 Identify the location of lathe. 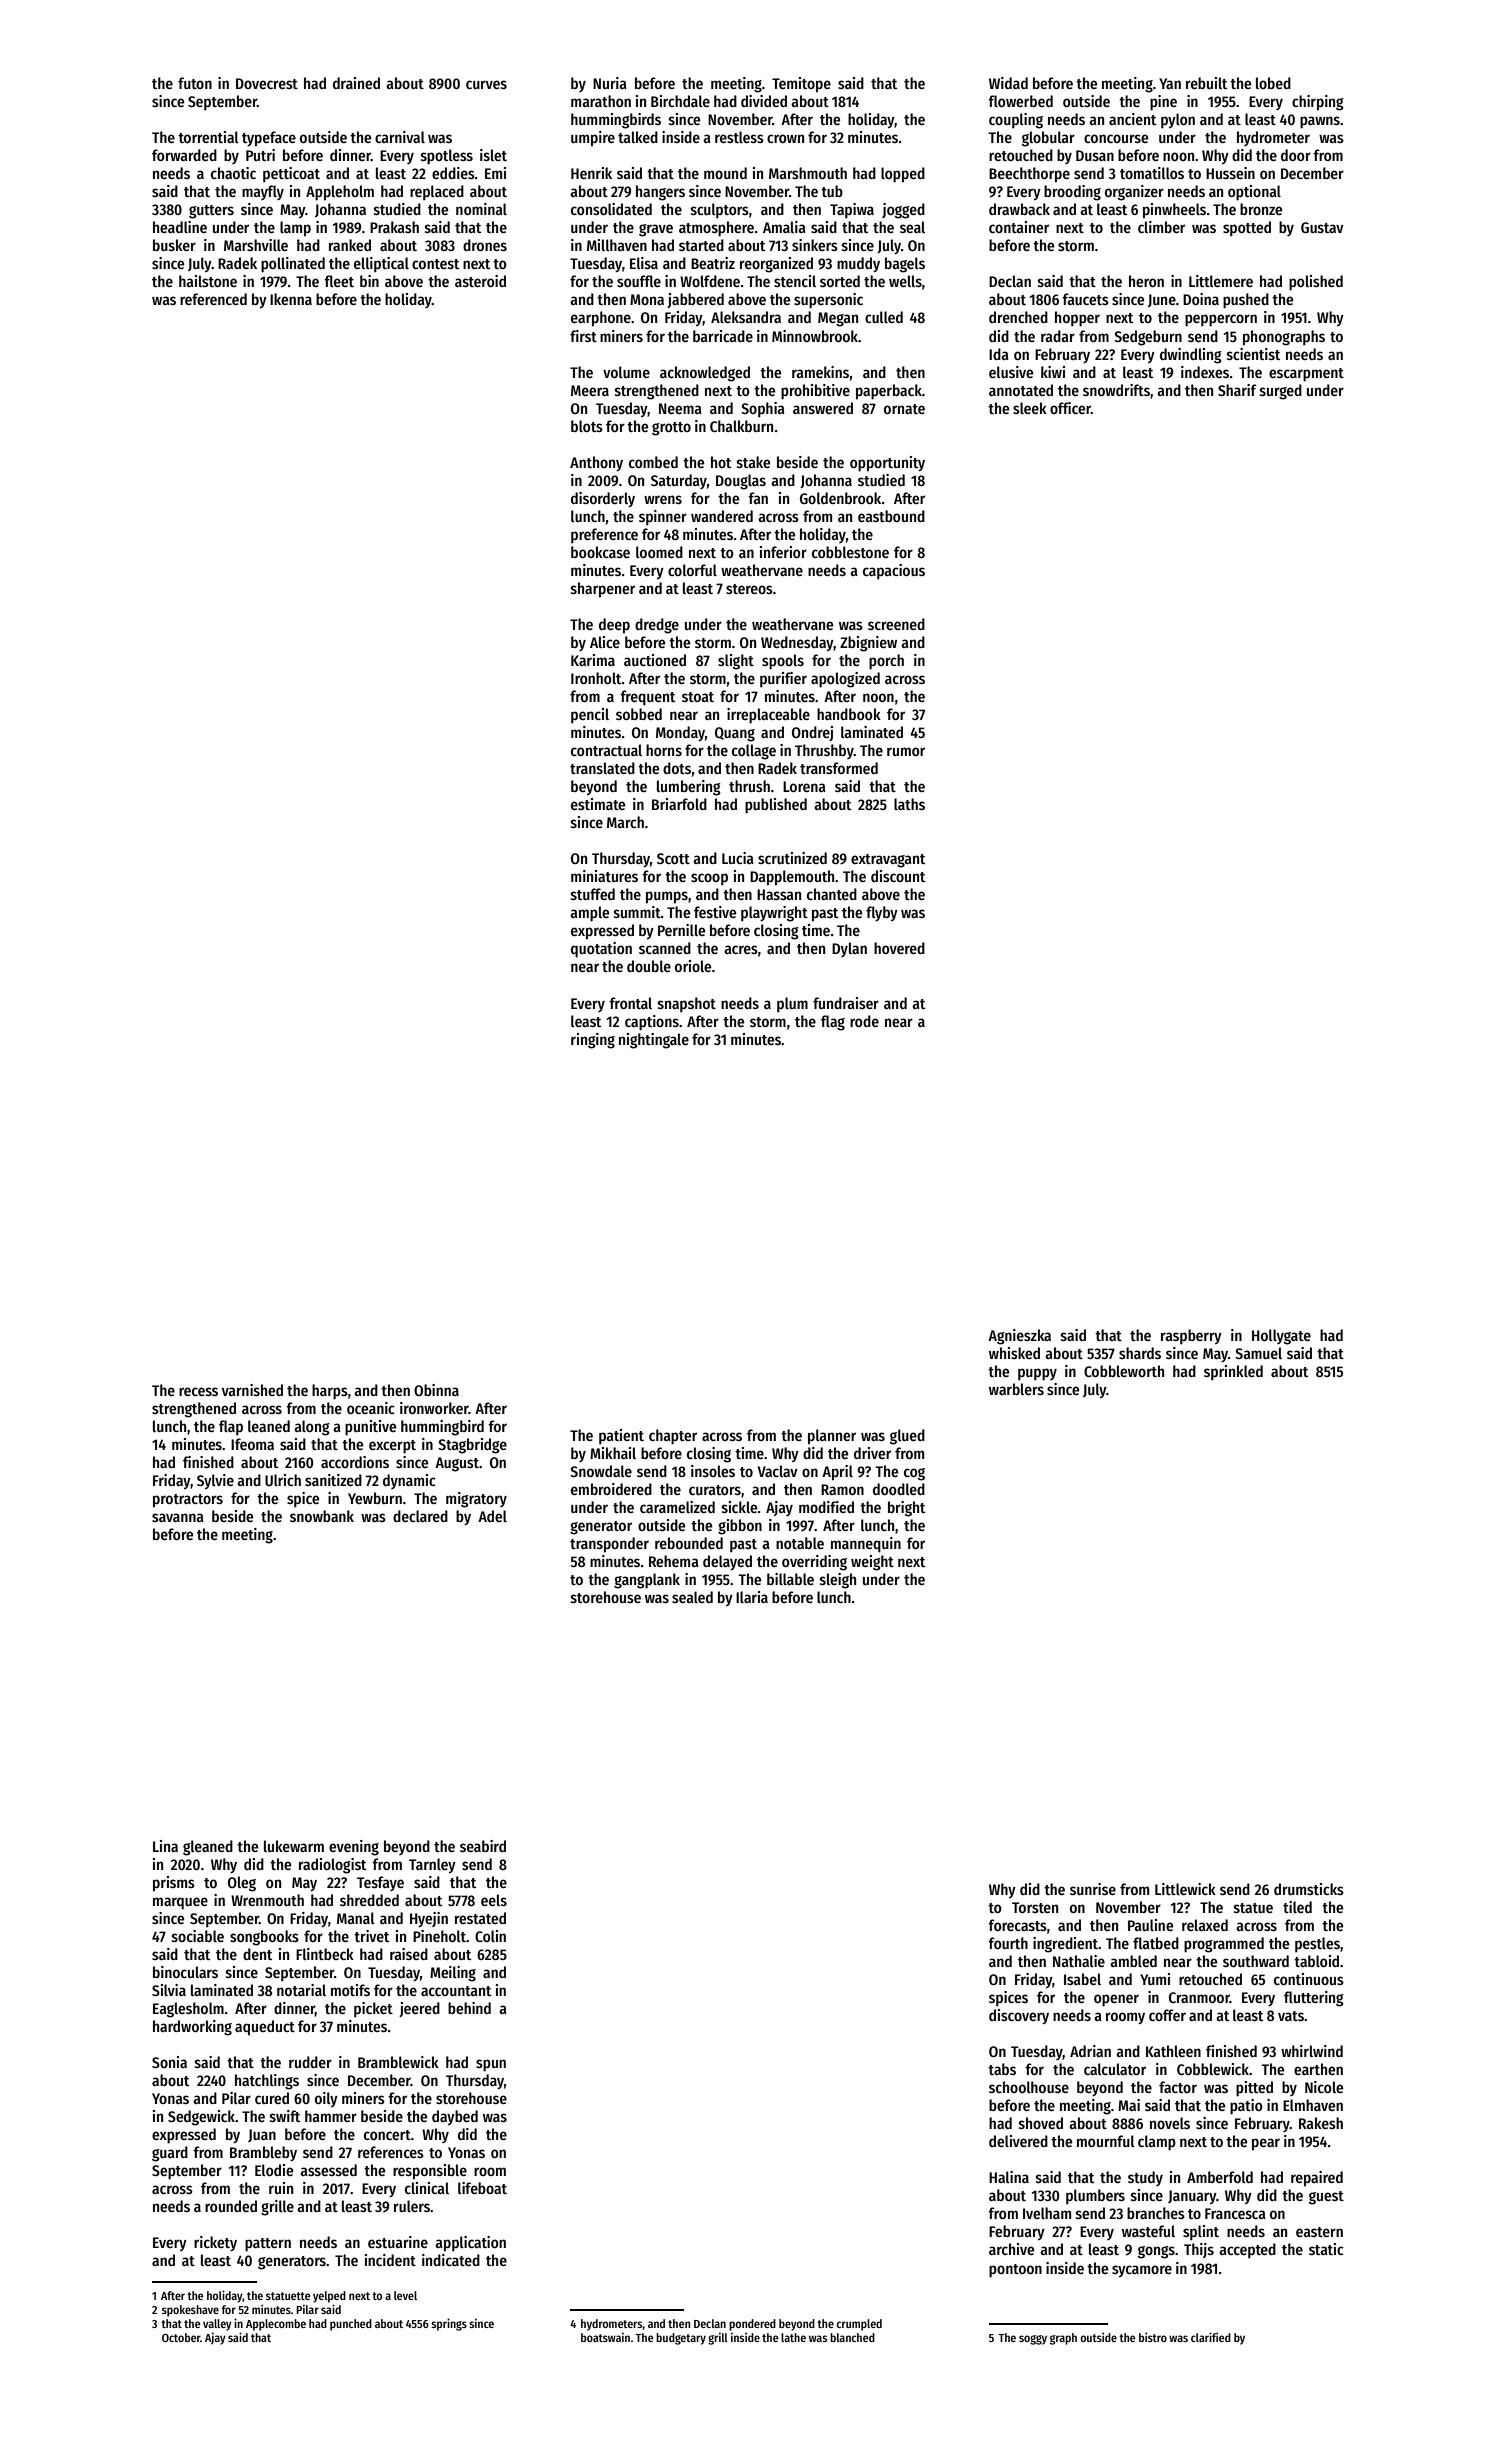
(793, 2337).
